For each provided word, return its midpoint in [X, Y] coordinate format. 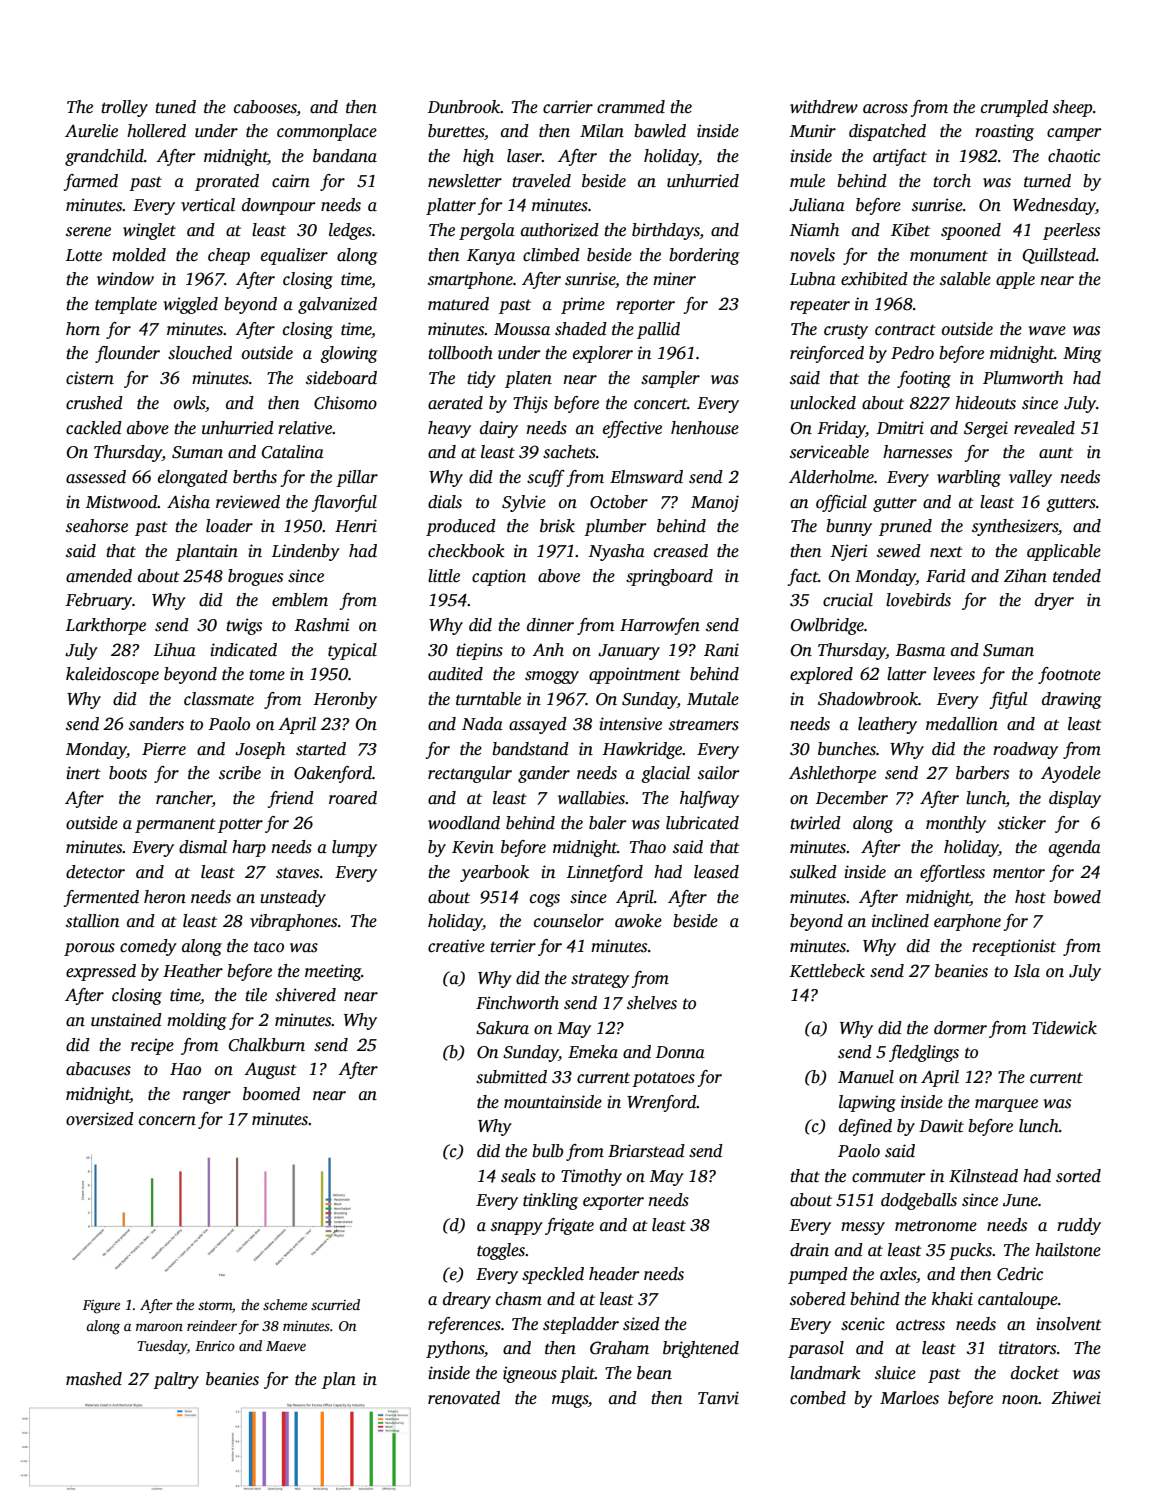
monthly [956, 824]
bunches [847, 749]
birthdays [666, 231]
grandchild [104, 157]
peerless [1071, 231]
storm [215, 1307]
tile [256, 995]
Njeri [849, 552]
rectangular [470, 774]
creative [456, 946]
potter [240, 825]
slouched [200, 353]
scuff [546, 478]
